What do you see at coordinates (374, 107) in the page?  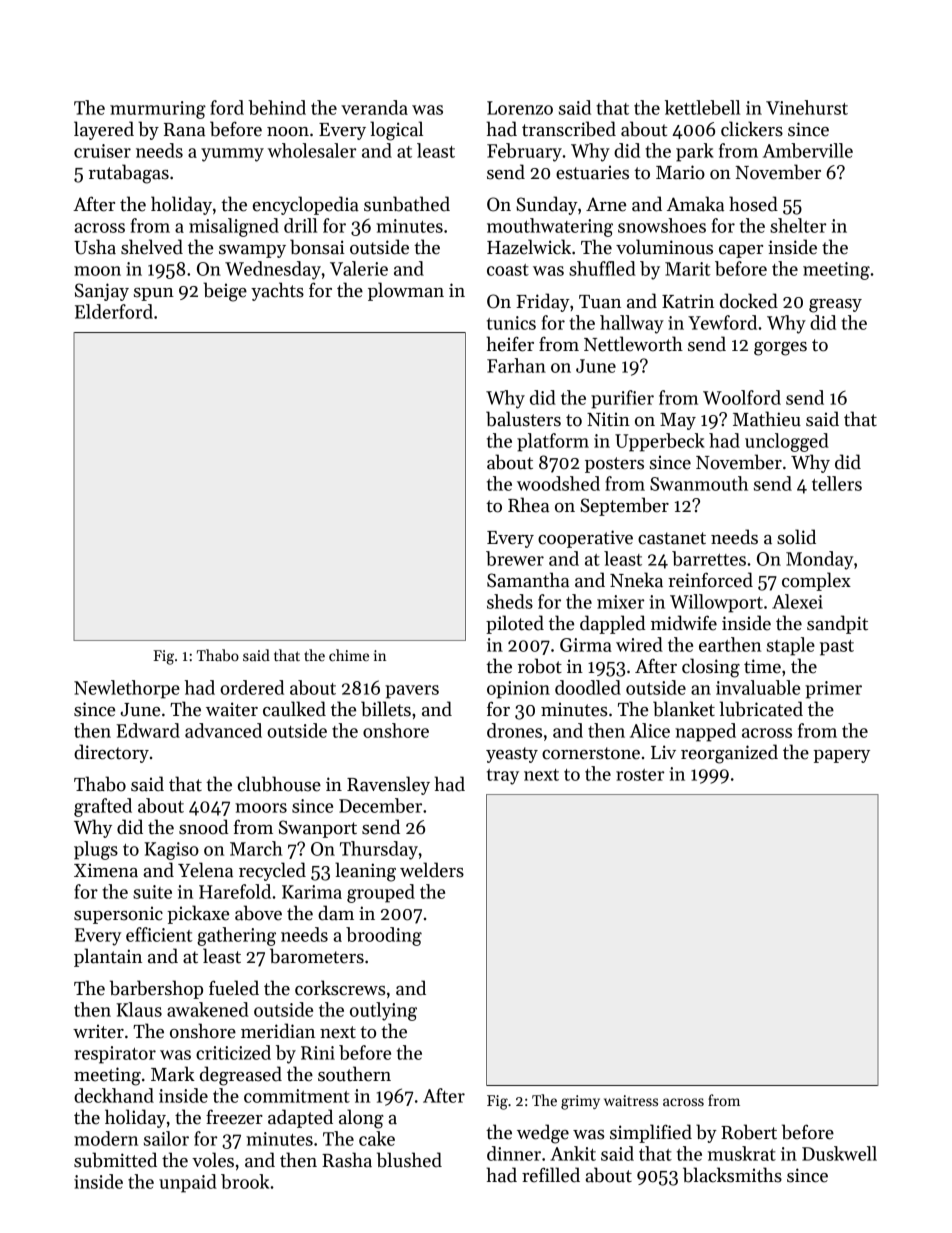 I see `veranda` at bounding box center [374, 107].
